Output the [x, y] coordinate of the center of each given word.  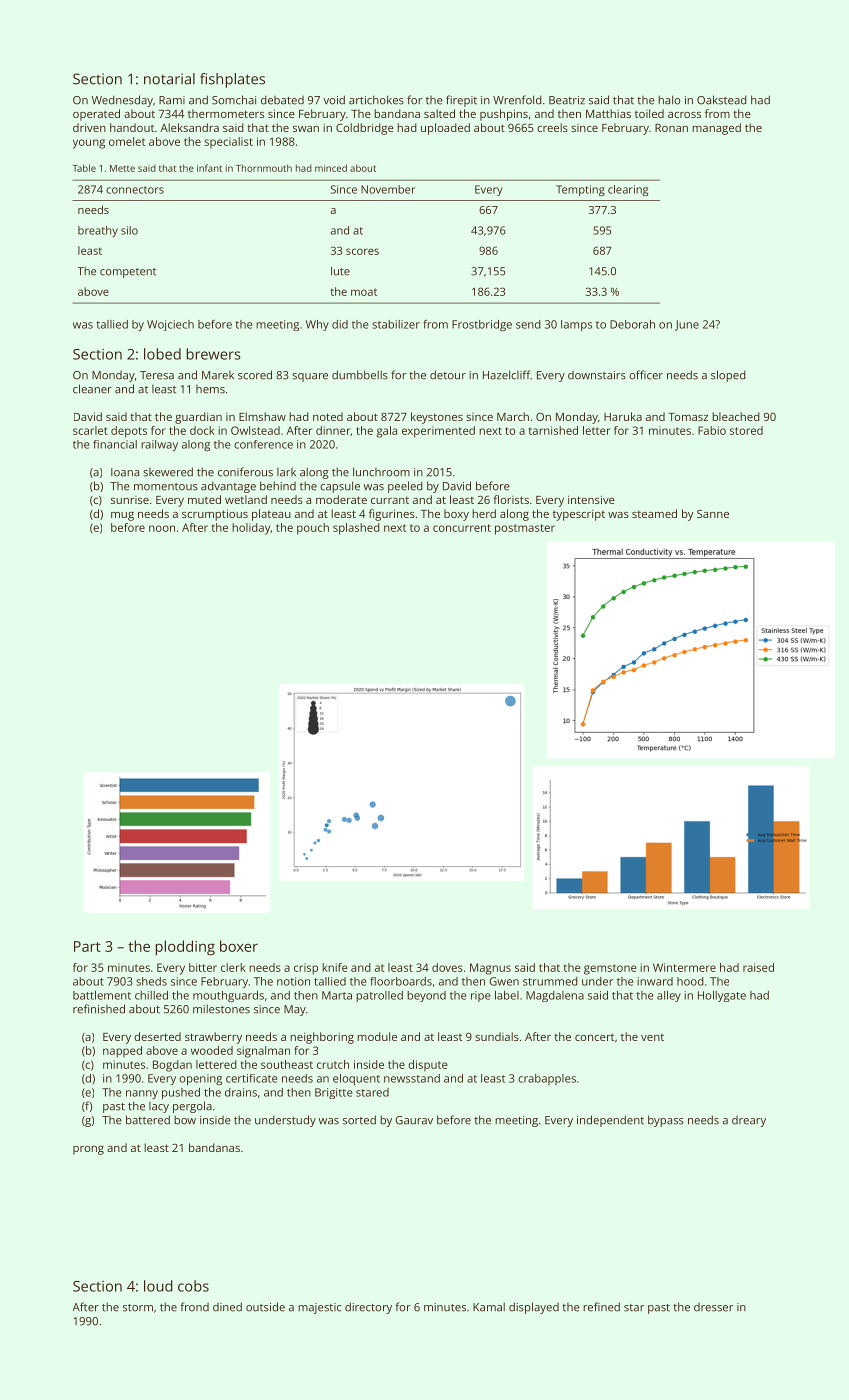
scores [362, 251]
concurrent [462, 528]
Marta [337, 995]
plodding [185, 948]
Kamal [489, 1307]
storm [138, 1308]
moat [364, 292]
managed [716, 129]
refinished [99, 1009]
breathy [98, 231]
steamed [654, 513]
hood [690, 981]
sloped [728, 376]
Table [84, 168]
